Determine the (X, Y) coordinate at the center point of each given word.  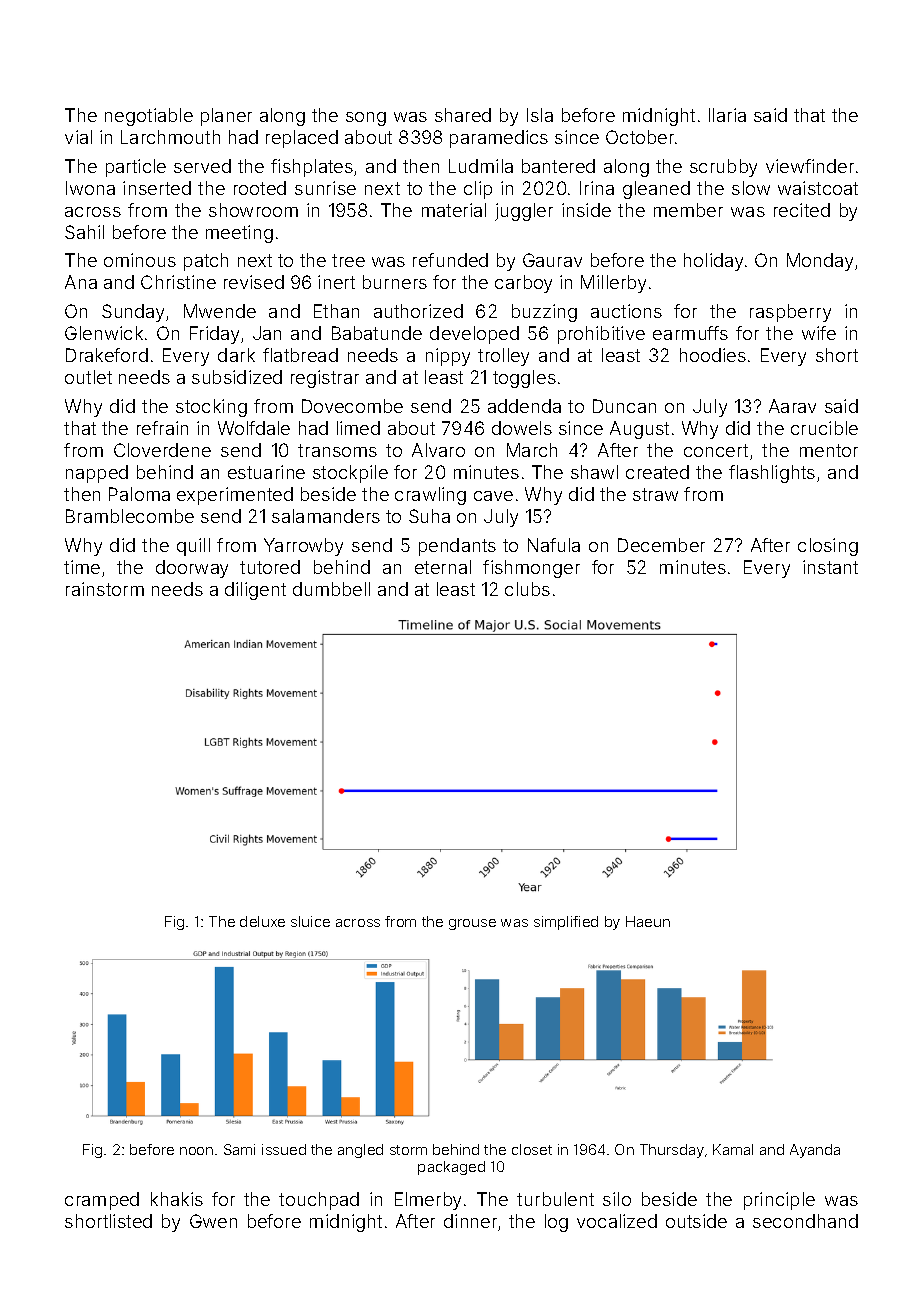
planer (226, 117)
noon (196, 1151)
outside (696, 1221)
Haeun (648, 921)
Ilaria (727, 115)
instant (830, 567)
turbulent (555, 1199)
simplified (566, 923)
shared (463, 115)
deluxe (262, 921)
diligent (255, 591)
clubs (527, 589)
